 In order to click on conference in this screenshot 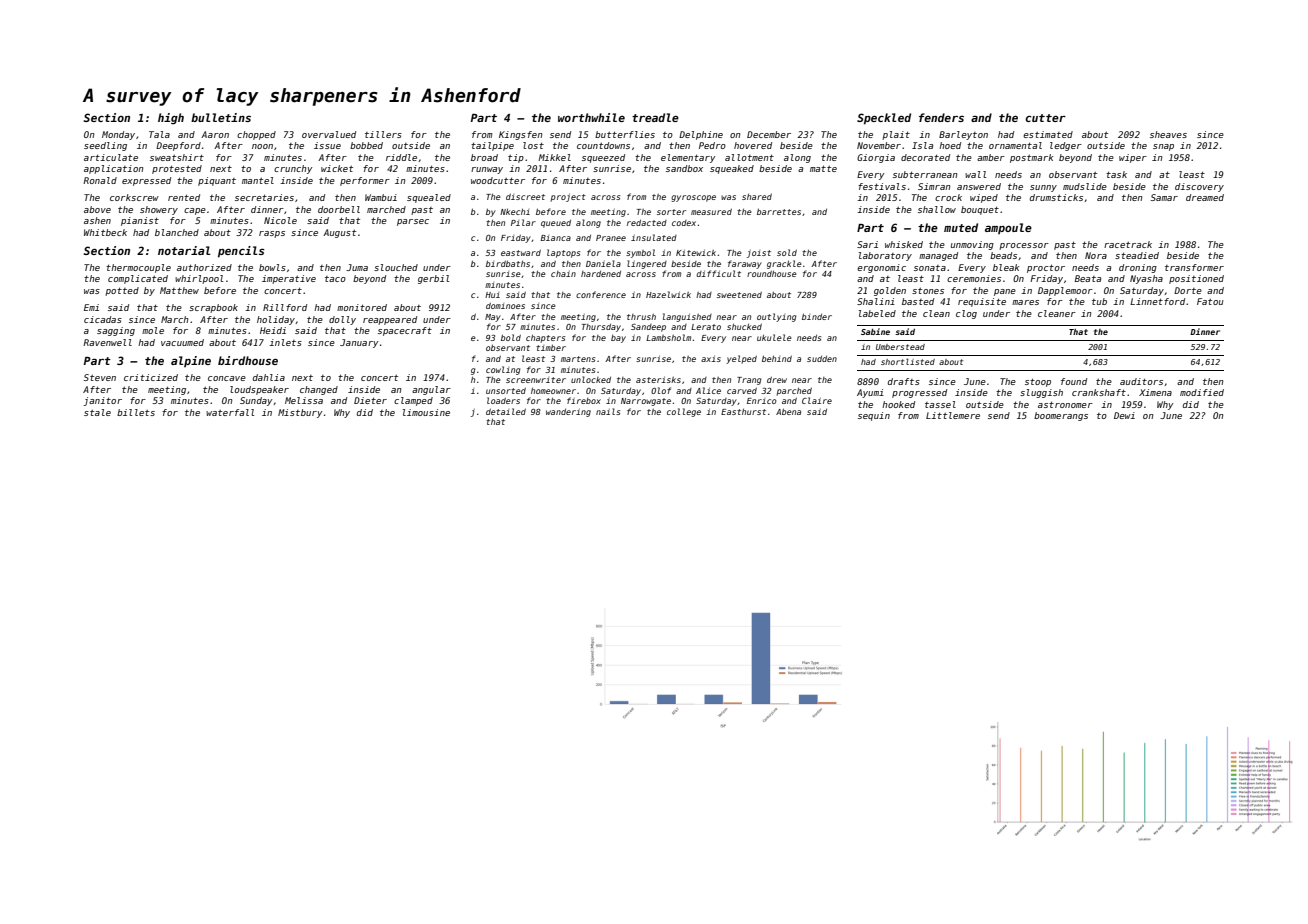, I will do `click(601, 294)`.
